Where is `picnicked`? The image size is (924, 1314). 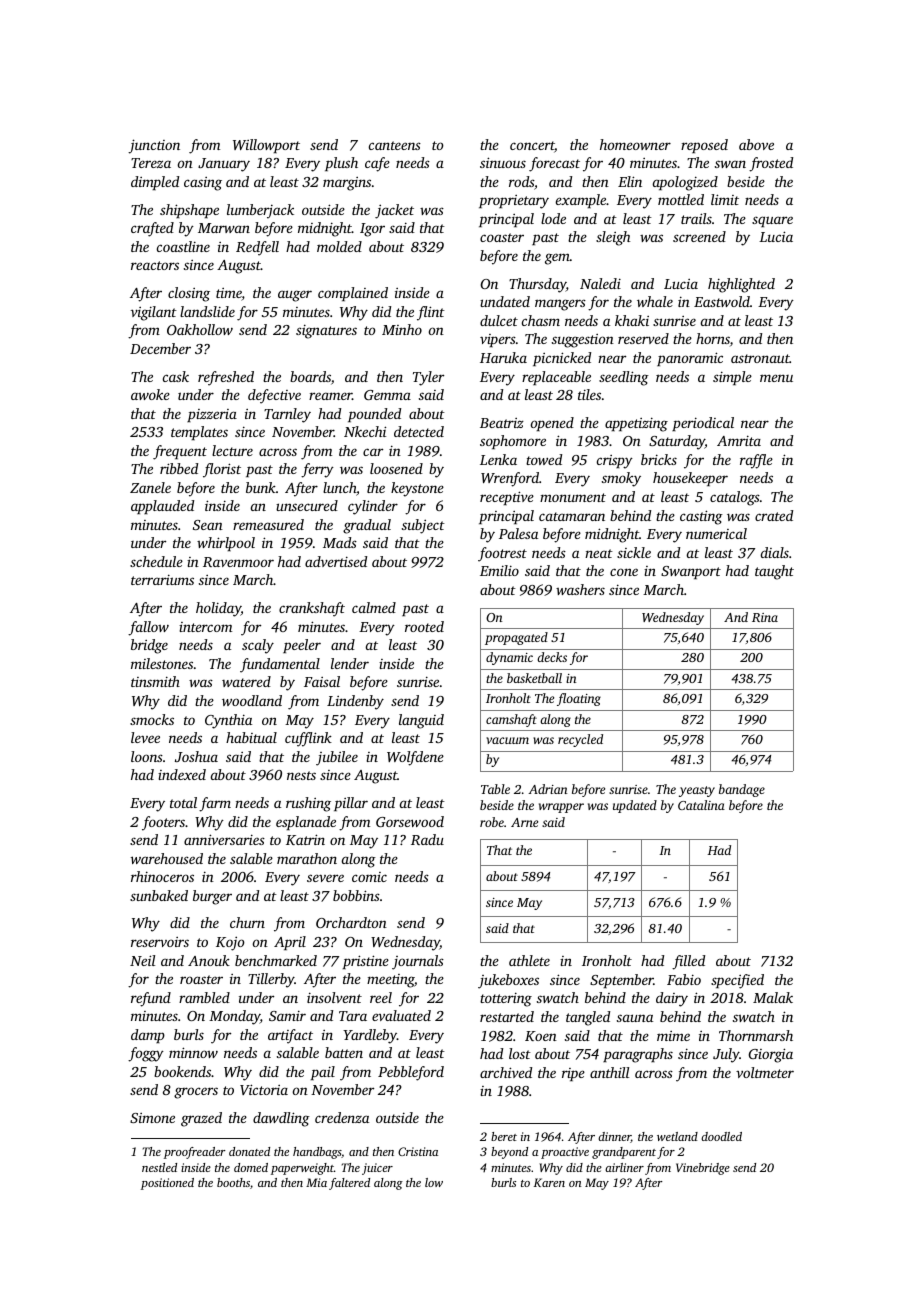
picnicked is located at coordinates (562, 359).
